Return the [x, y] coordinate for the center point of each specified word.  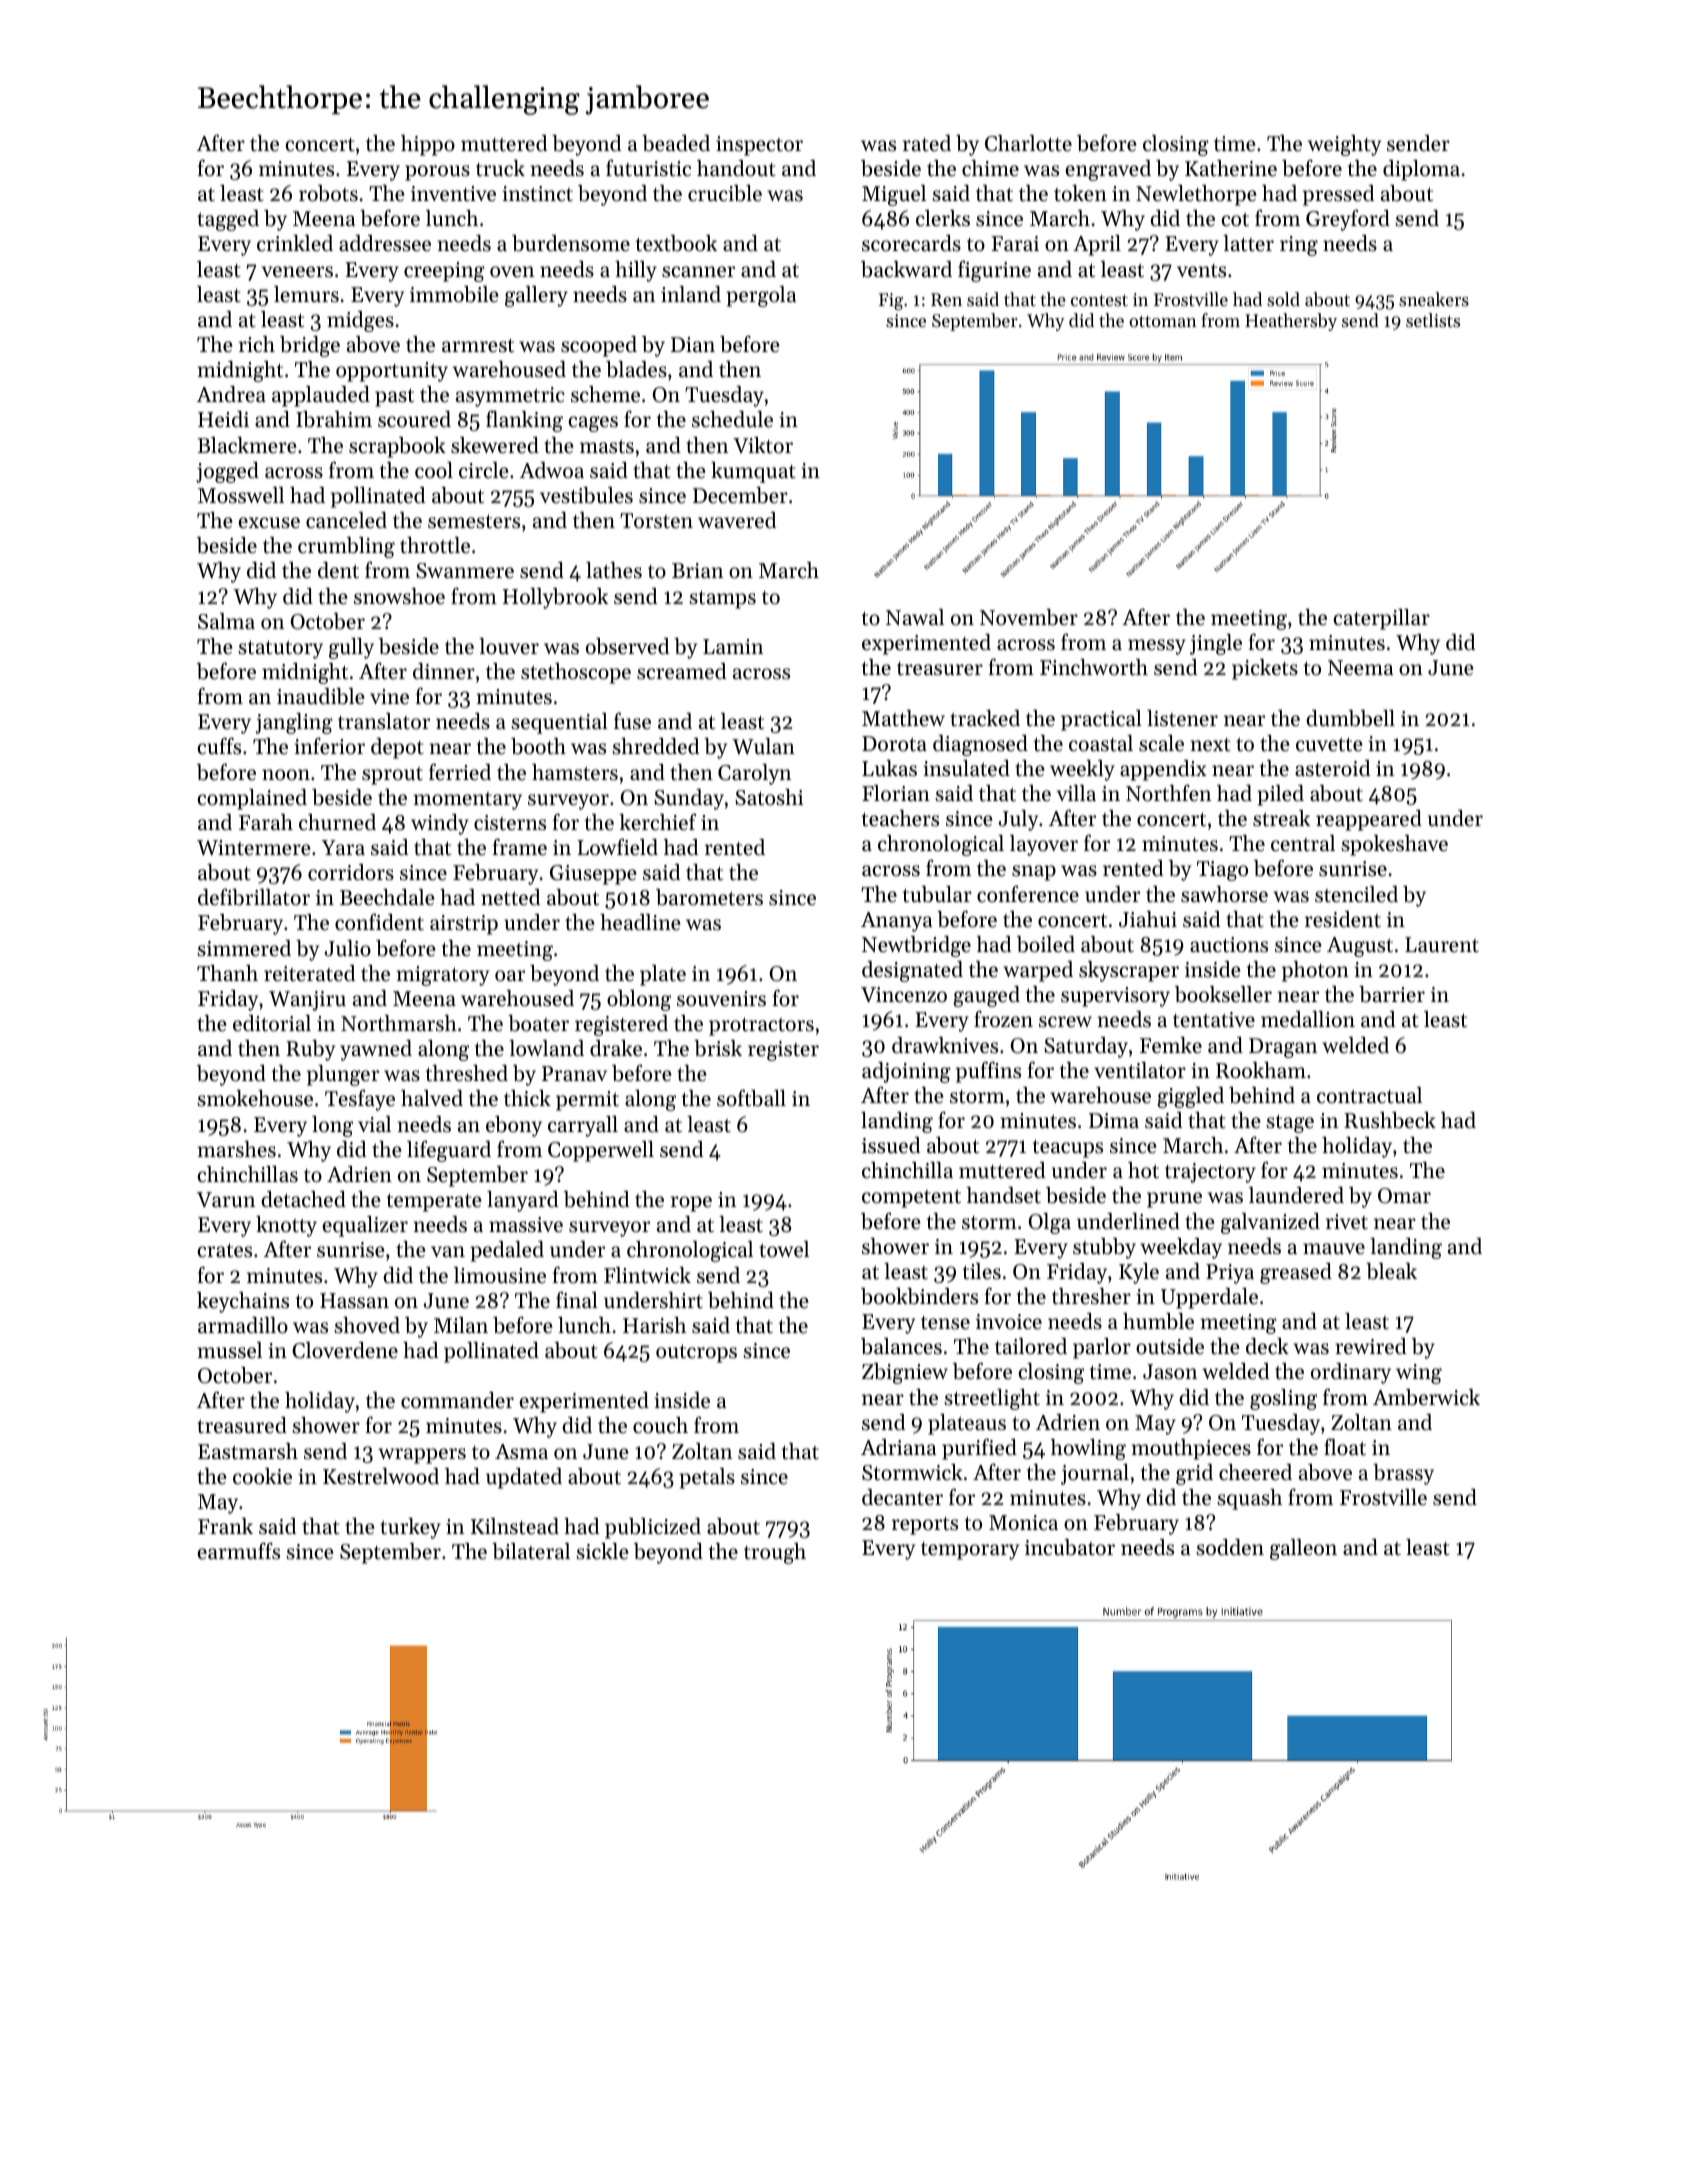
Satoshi [769, 797]
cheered [1255, 1472]
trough [775, 1553]
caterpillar [1382, 619]
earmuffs [239, 1551]
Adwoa [552, 470]
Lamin [733, 646]
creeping [444, 272]
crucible [725, 193]
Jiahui [1148, 919]
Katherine [1231, 168]
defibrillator [254, 897]
